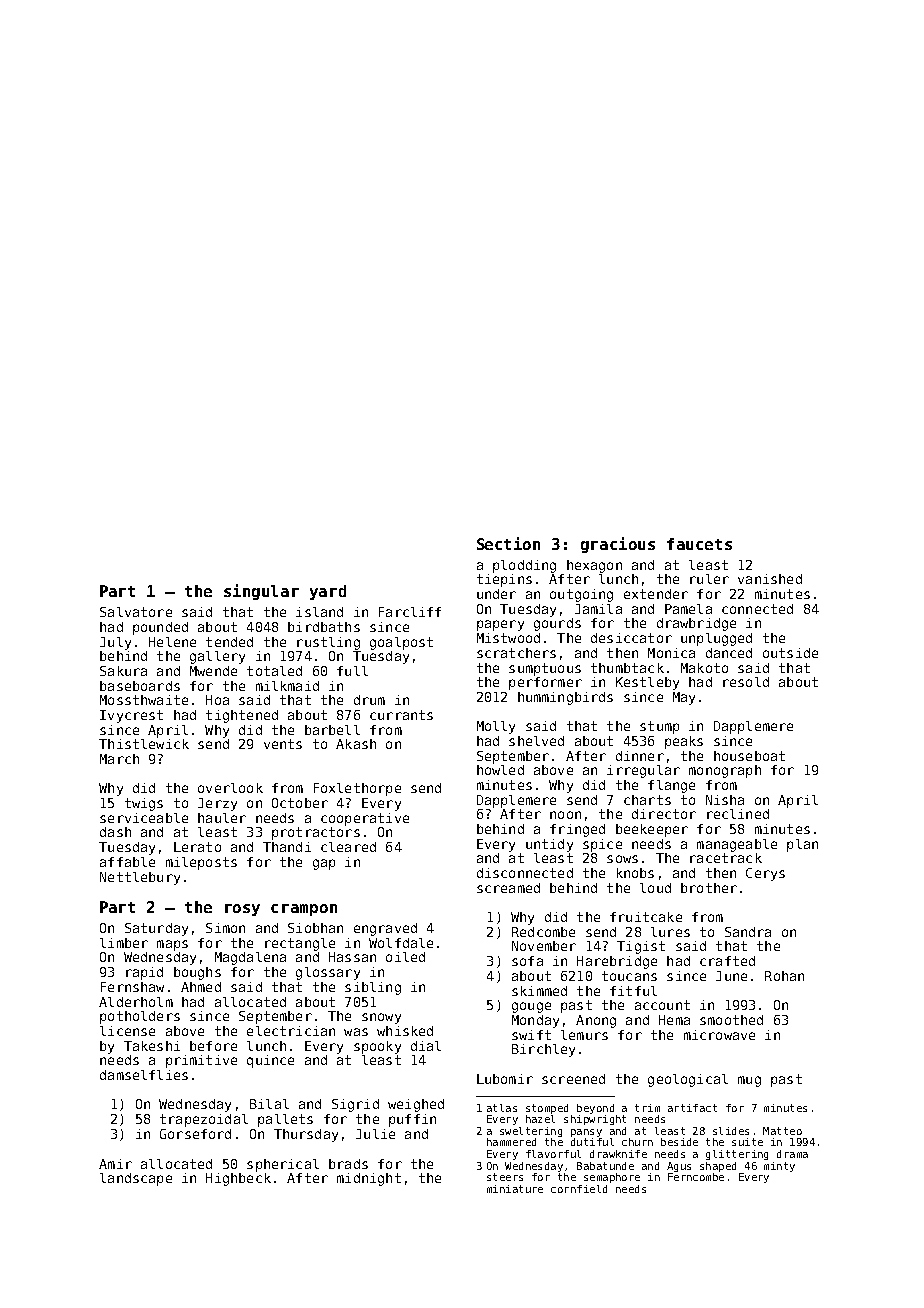  I want to click on Gorseford, so click(195, 1134).
